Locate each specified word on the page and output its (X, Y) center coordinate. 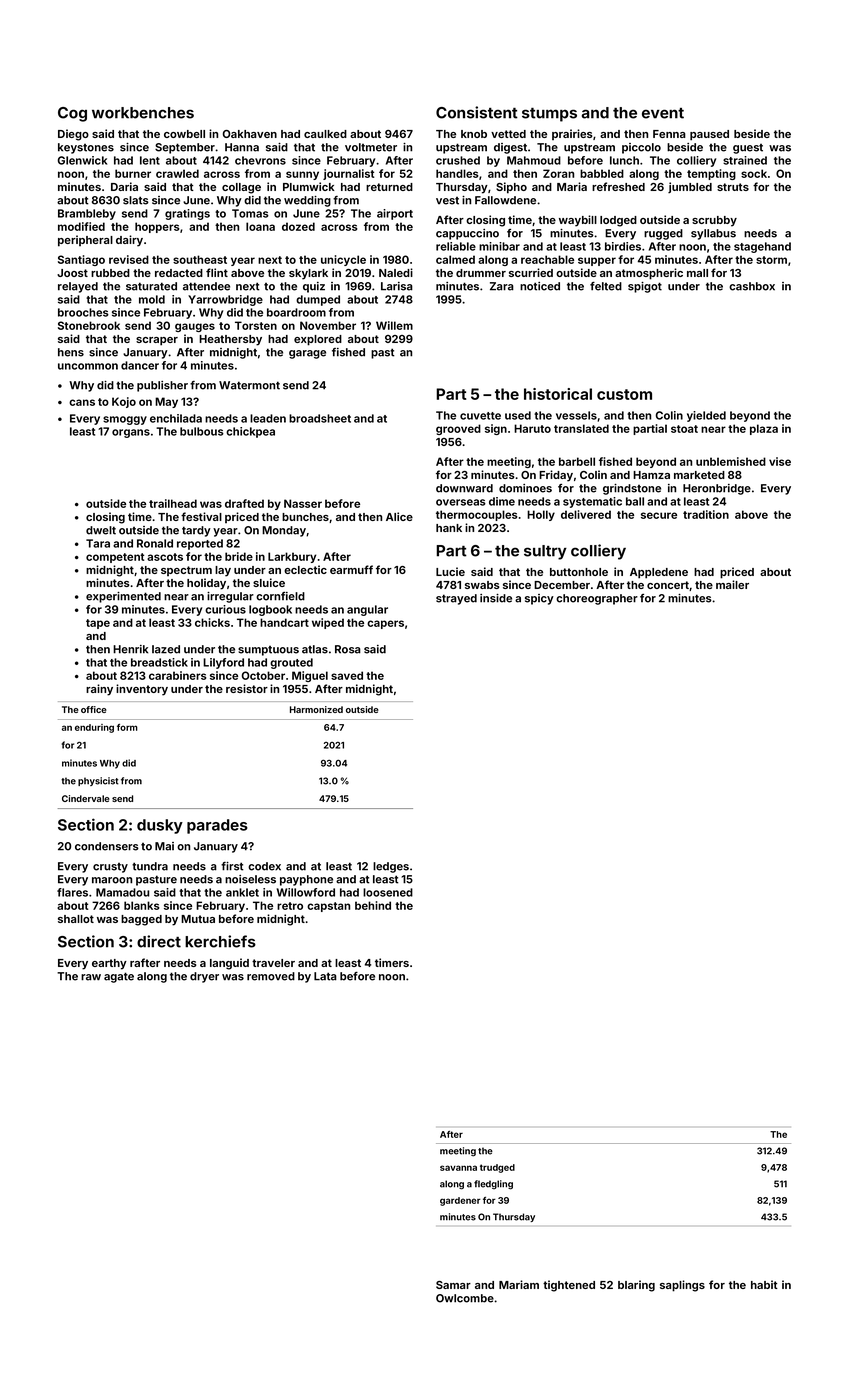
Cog (72, 114)
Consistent (477, 112)
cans (82, 402)
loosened (388, 892)
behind (373, 905)
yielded (706, 416)
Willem (394, 325)
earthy (109, 964)
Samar (453, 1285)
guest (748, 149)
